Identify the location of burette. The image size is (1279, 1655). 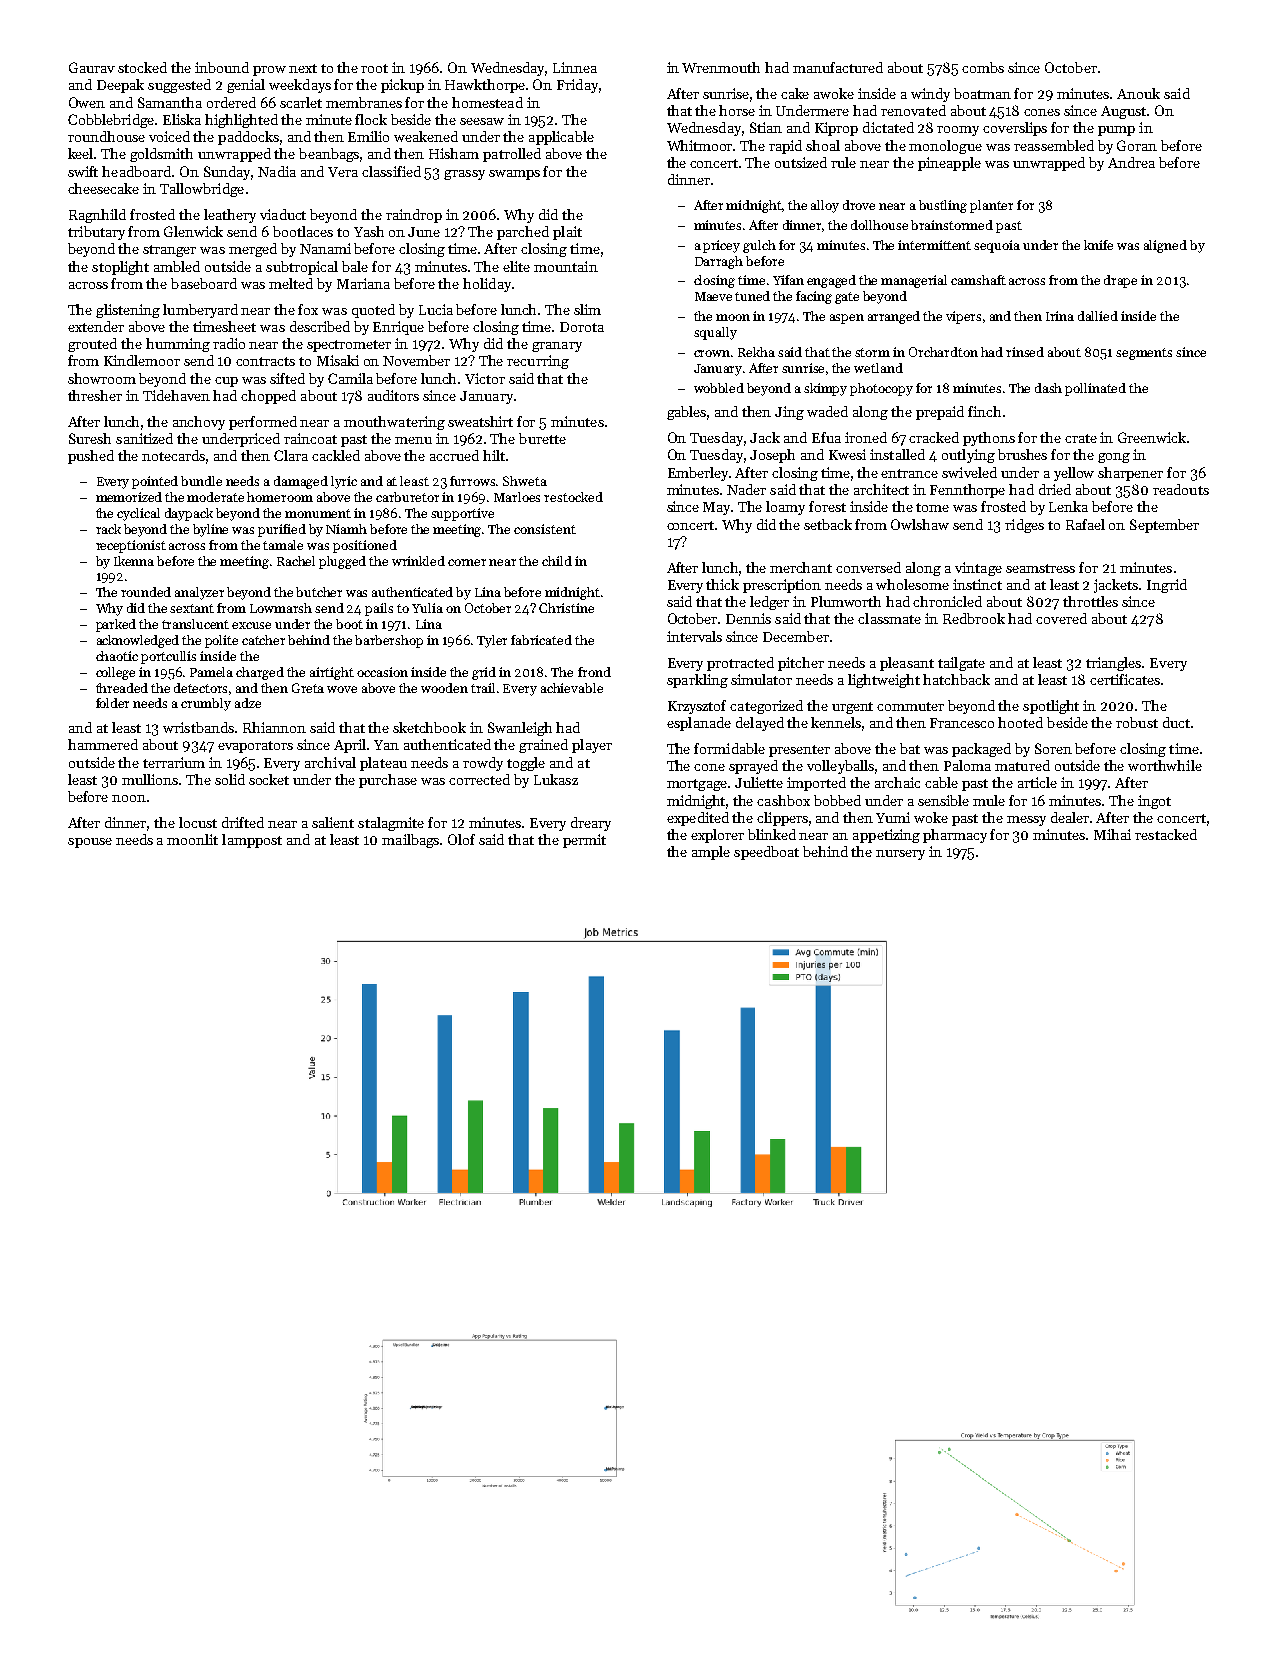
(542, 438).
